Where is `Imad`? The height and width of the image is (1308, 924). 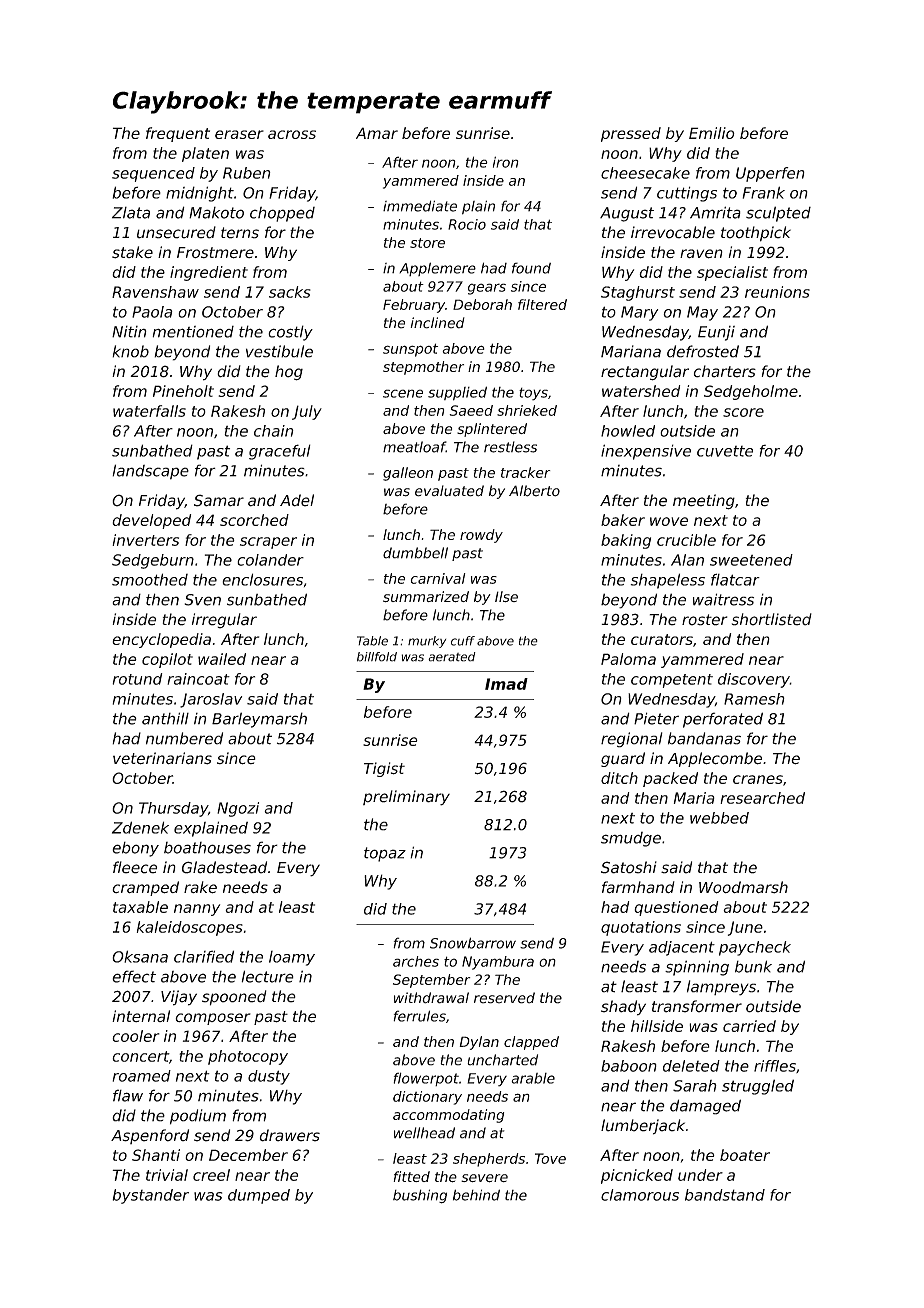 Imad is located at coordinates (506, 684).
